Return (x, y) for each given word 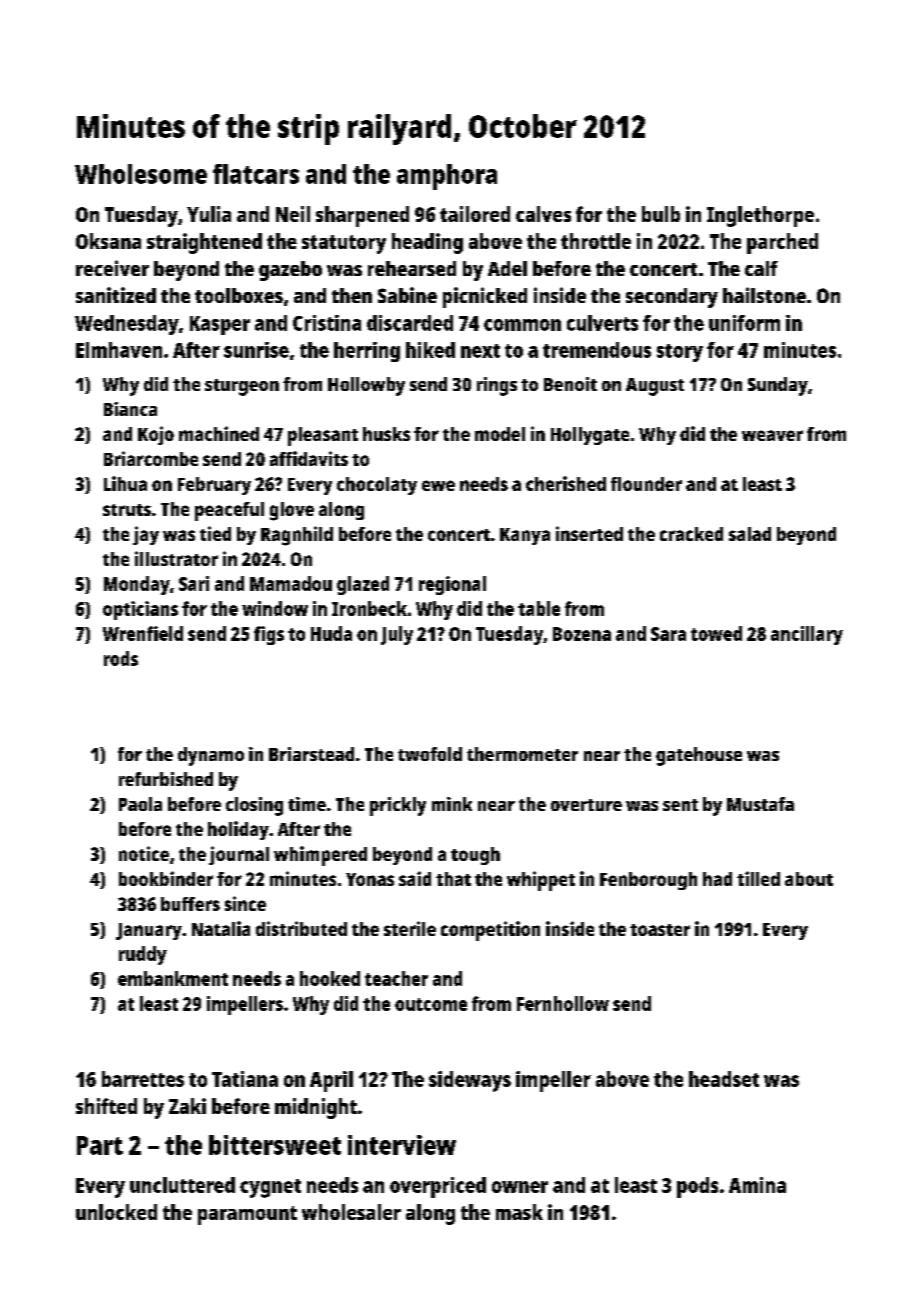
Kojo (156, 435)
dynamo (211, 756)
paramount (247, 1215)
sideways (470, 1081)
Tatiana (245, 1079)
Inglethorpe (760, 216)
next (480, 351)
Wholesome (141, 174)
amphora (447, 177)
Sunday (778, 386)
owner (520, 1187)
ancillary (807, 635)
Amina (757, 1185)
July (397, 635)
